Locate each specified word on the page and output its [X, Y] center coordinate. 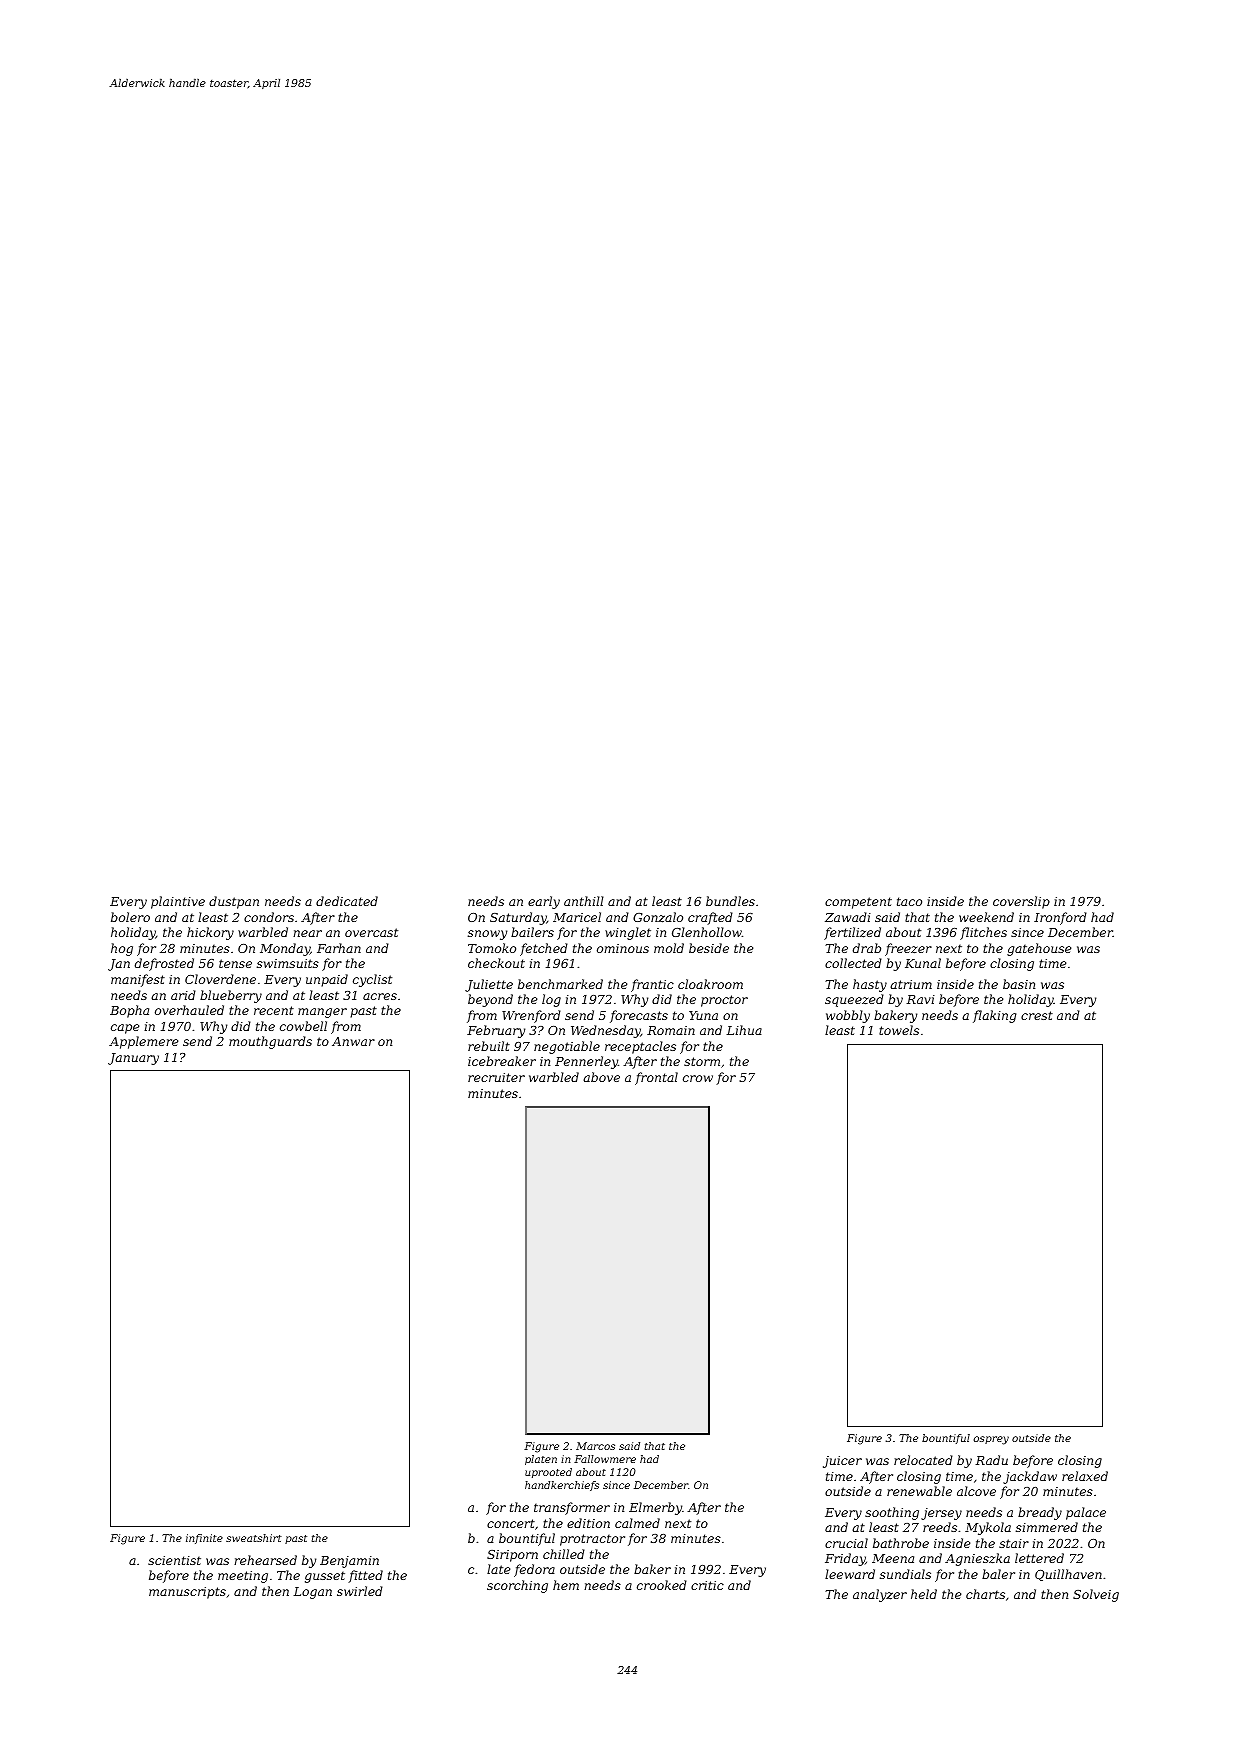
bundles [730, 901]
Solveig [1096, 1595]
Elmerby [655, 1508]
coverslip [1021, 902]
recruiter [496, 1077]
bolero [130, 917]
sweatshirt [254, 1538]
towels [899, 1030]
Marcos [595, 1446]
